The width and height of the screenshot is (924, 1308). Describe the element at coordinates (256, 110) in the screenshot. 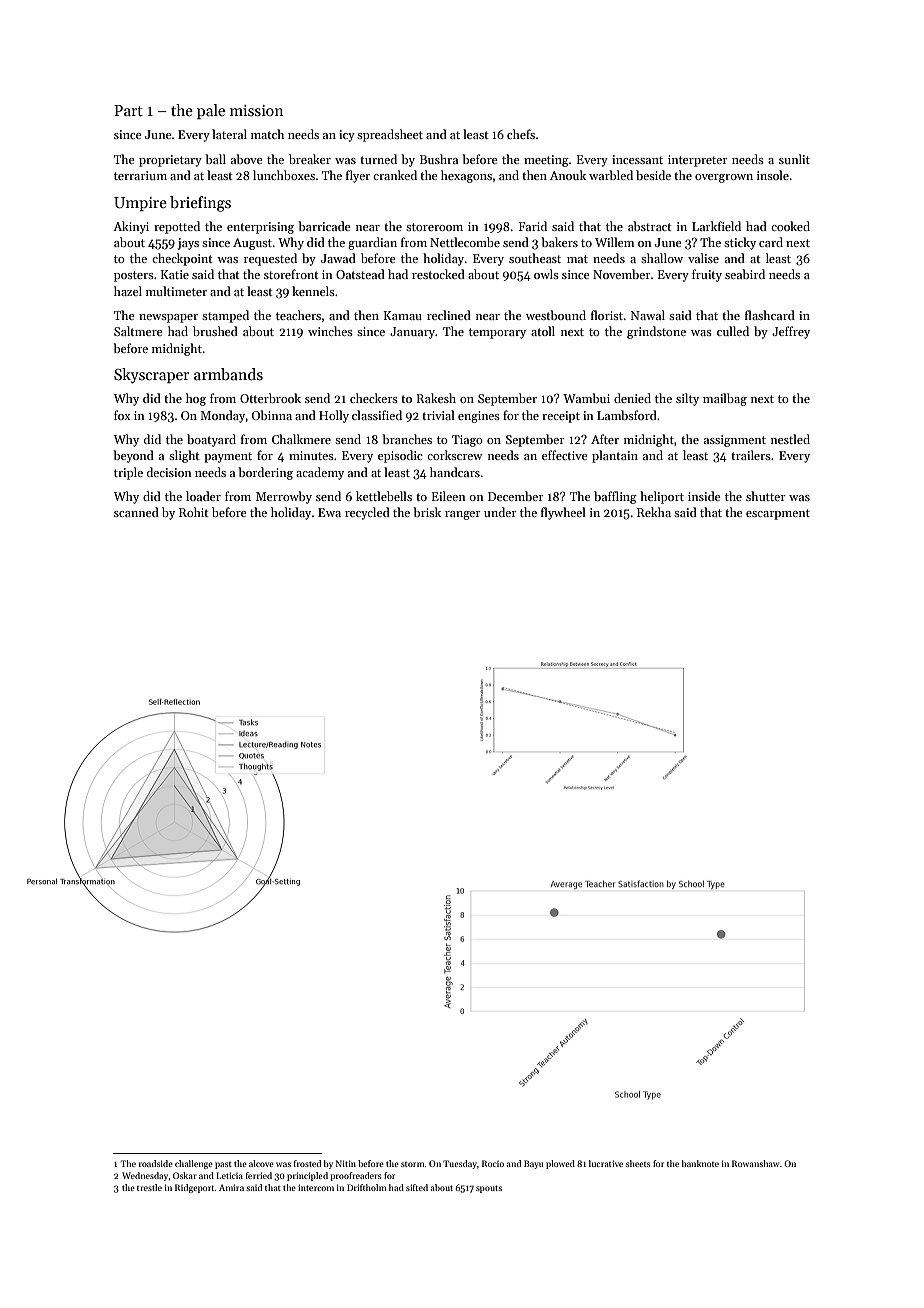

I see `mission` at that location.
